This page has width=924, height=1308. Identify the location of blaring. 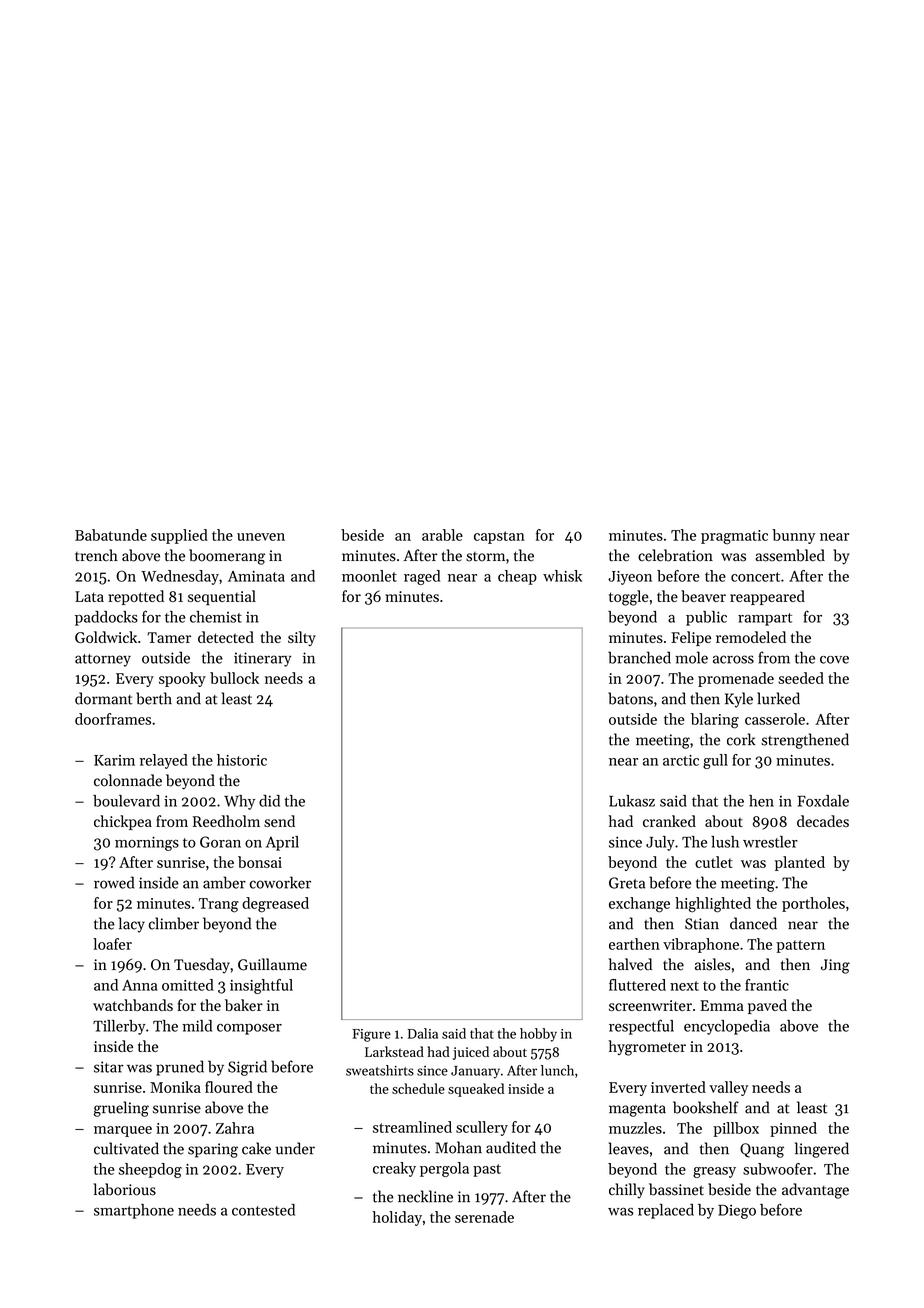
(715, 721).
